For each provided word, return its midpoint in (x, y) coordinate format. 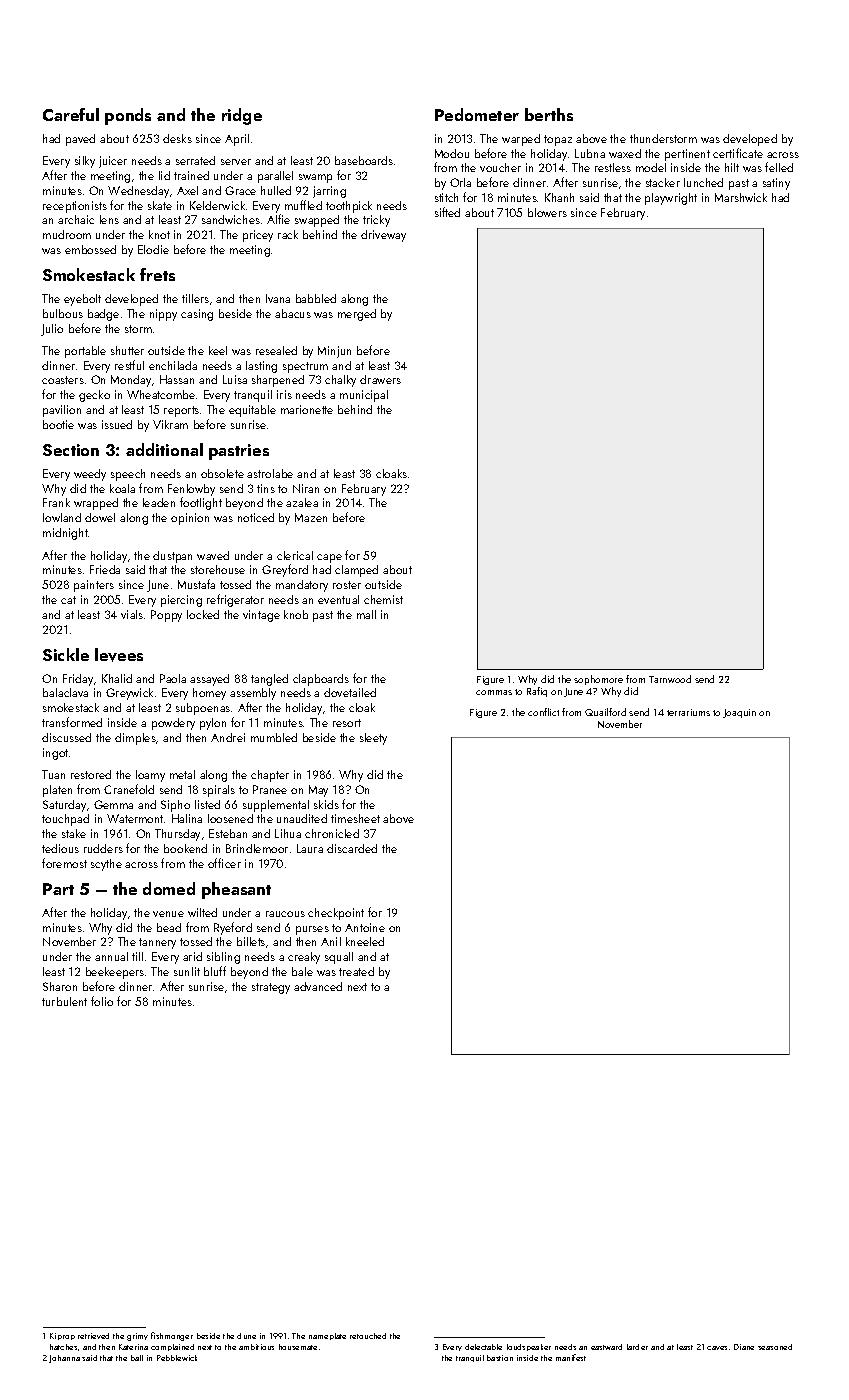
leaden (159, 502)
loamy (150, 776)
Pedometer (477, 114)
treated (356, 971)
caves (717, 1348)
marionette (307, 409)
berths (549, 114)
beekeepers (115, 973)
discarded (352, 848)
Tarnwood (670, 679)
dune (246, 1336)
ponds (128, 116)
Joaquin (739, 713)
